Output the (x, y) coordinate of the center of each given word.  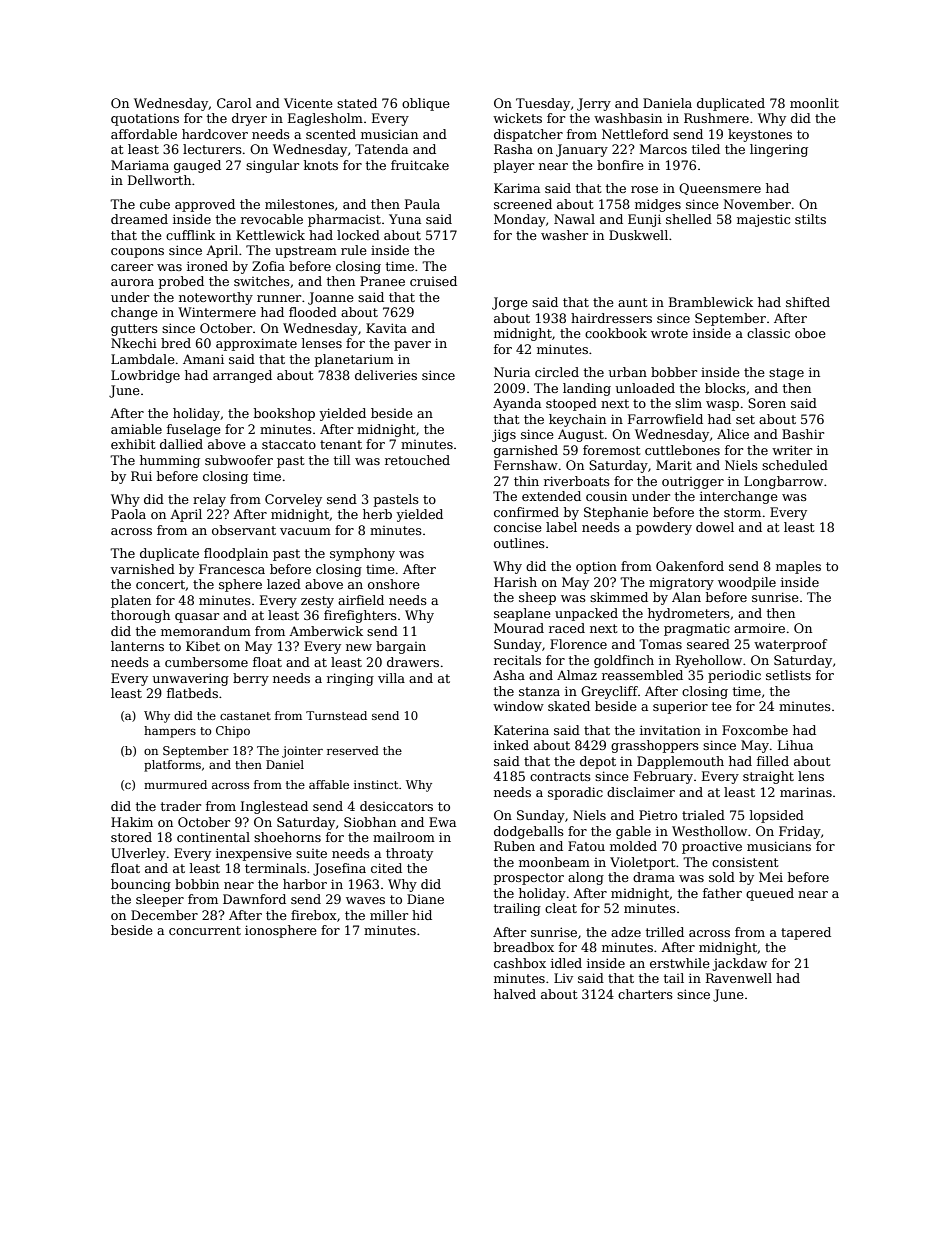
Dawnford (254, 899)
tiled (706, 149)
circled (557, 372)
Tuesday (543, 104)
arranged (242, 376)
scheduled (795, 465)
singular (272, 166)
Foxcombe (755, 730)
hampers (170, 732)
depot (598, 762)
